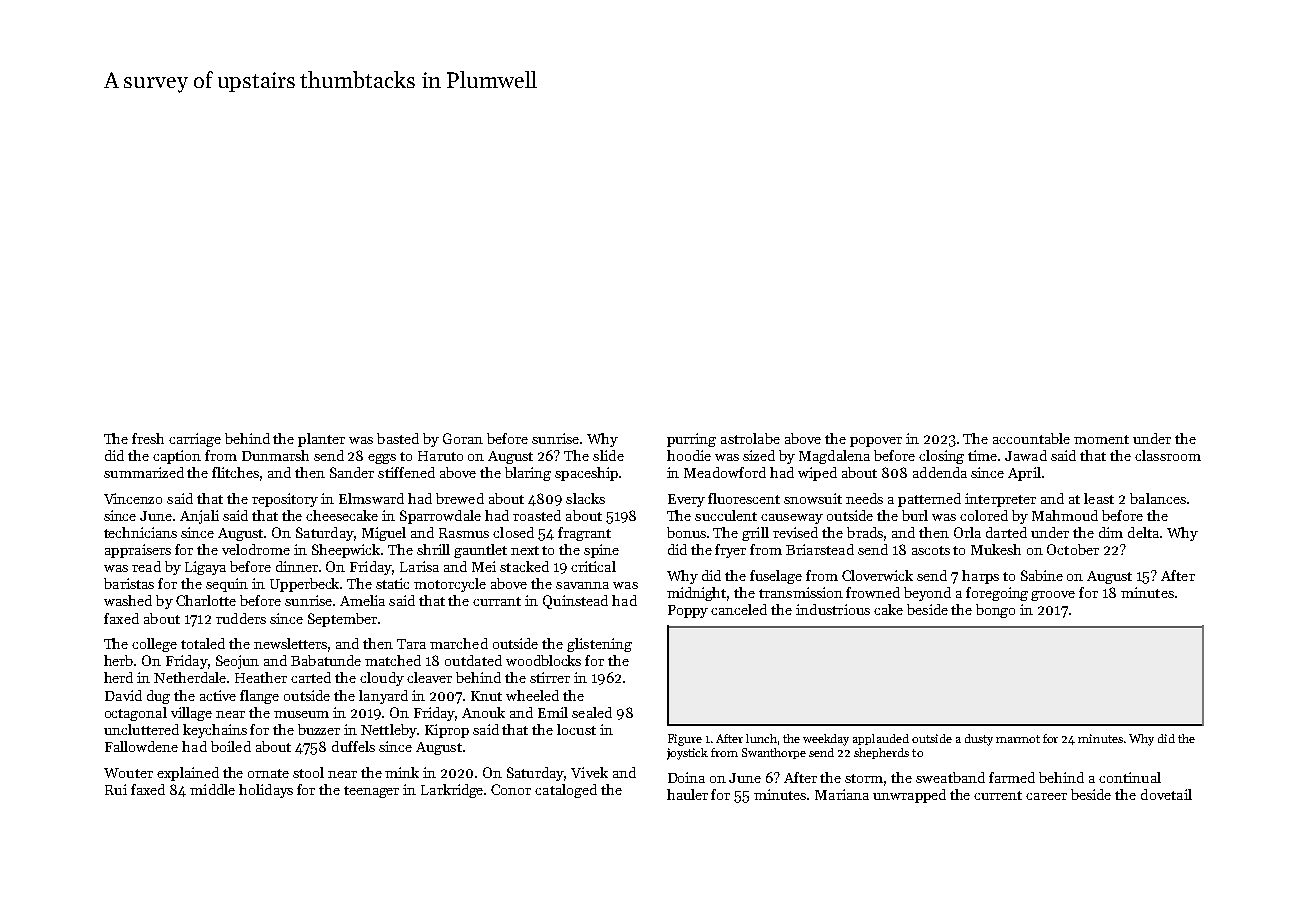 The image size is (1308, 924). What do you see at coordinates (1158, 498) in the screenshot?
I see `balances` at bounding box center [1158, 498].
